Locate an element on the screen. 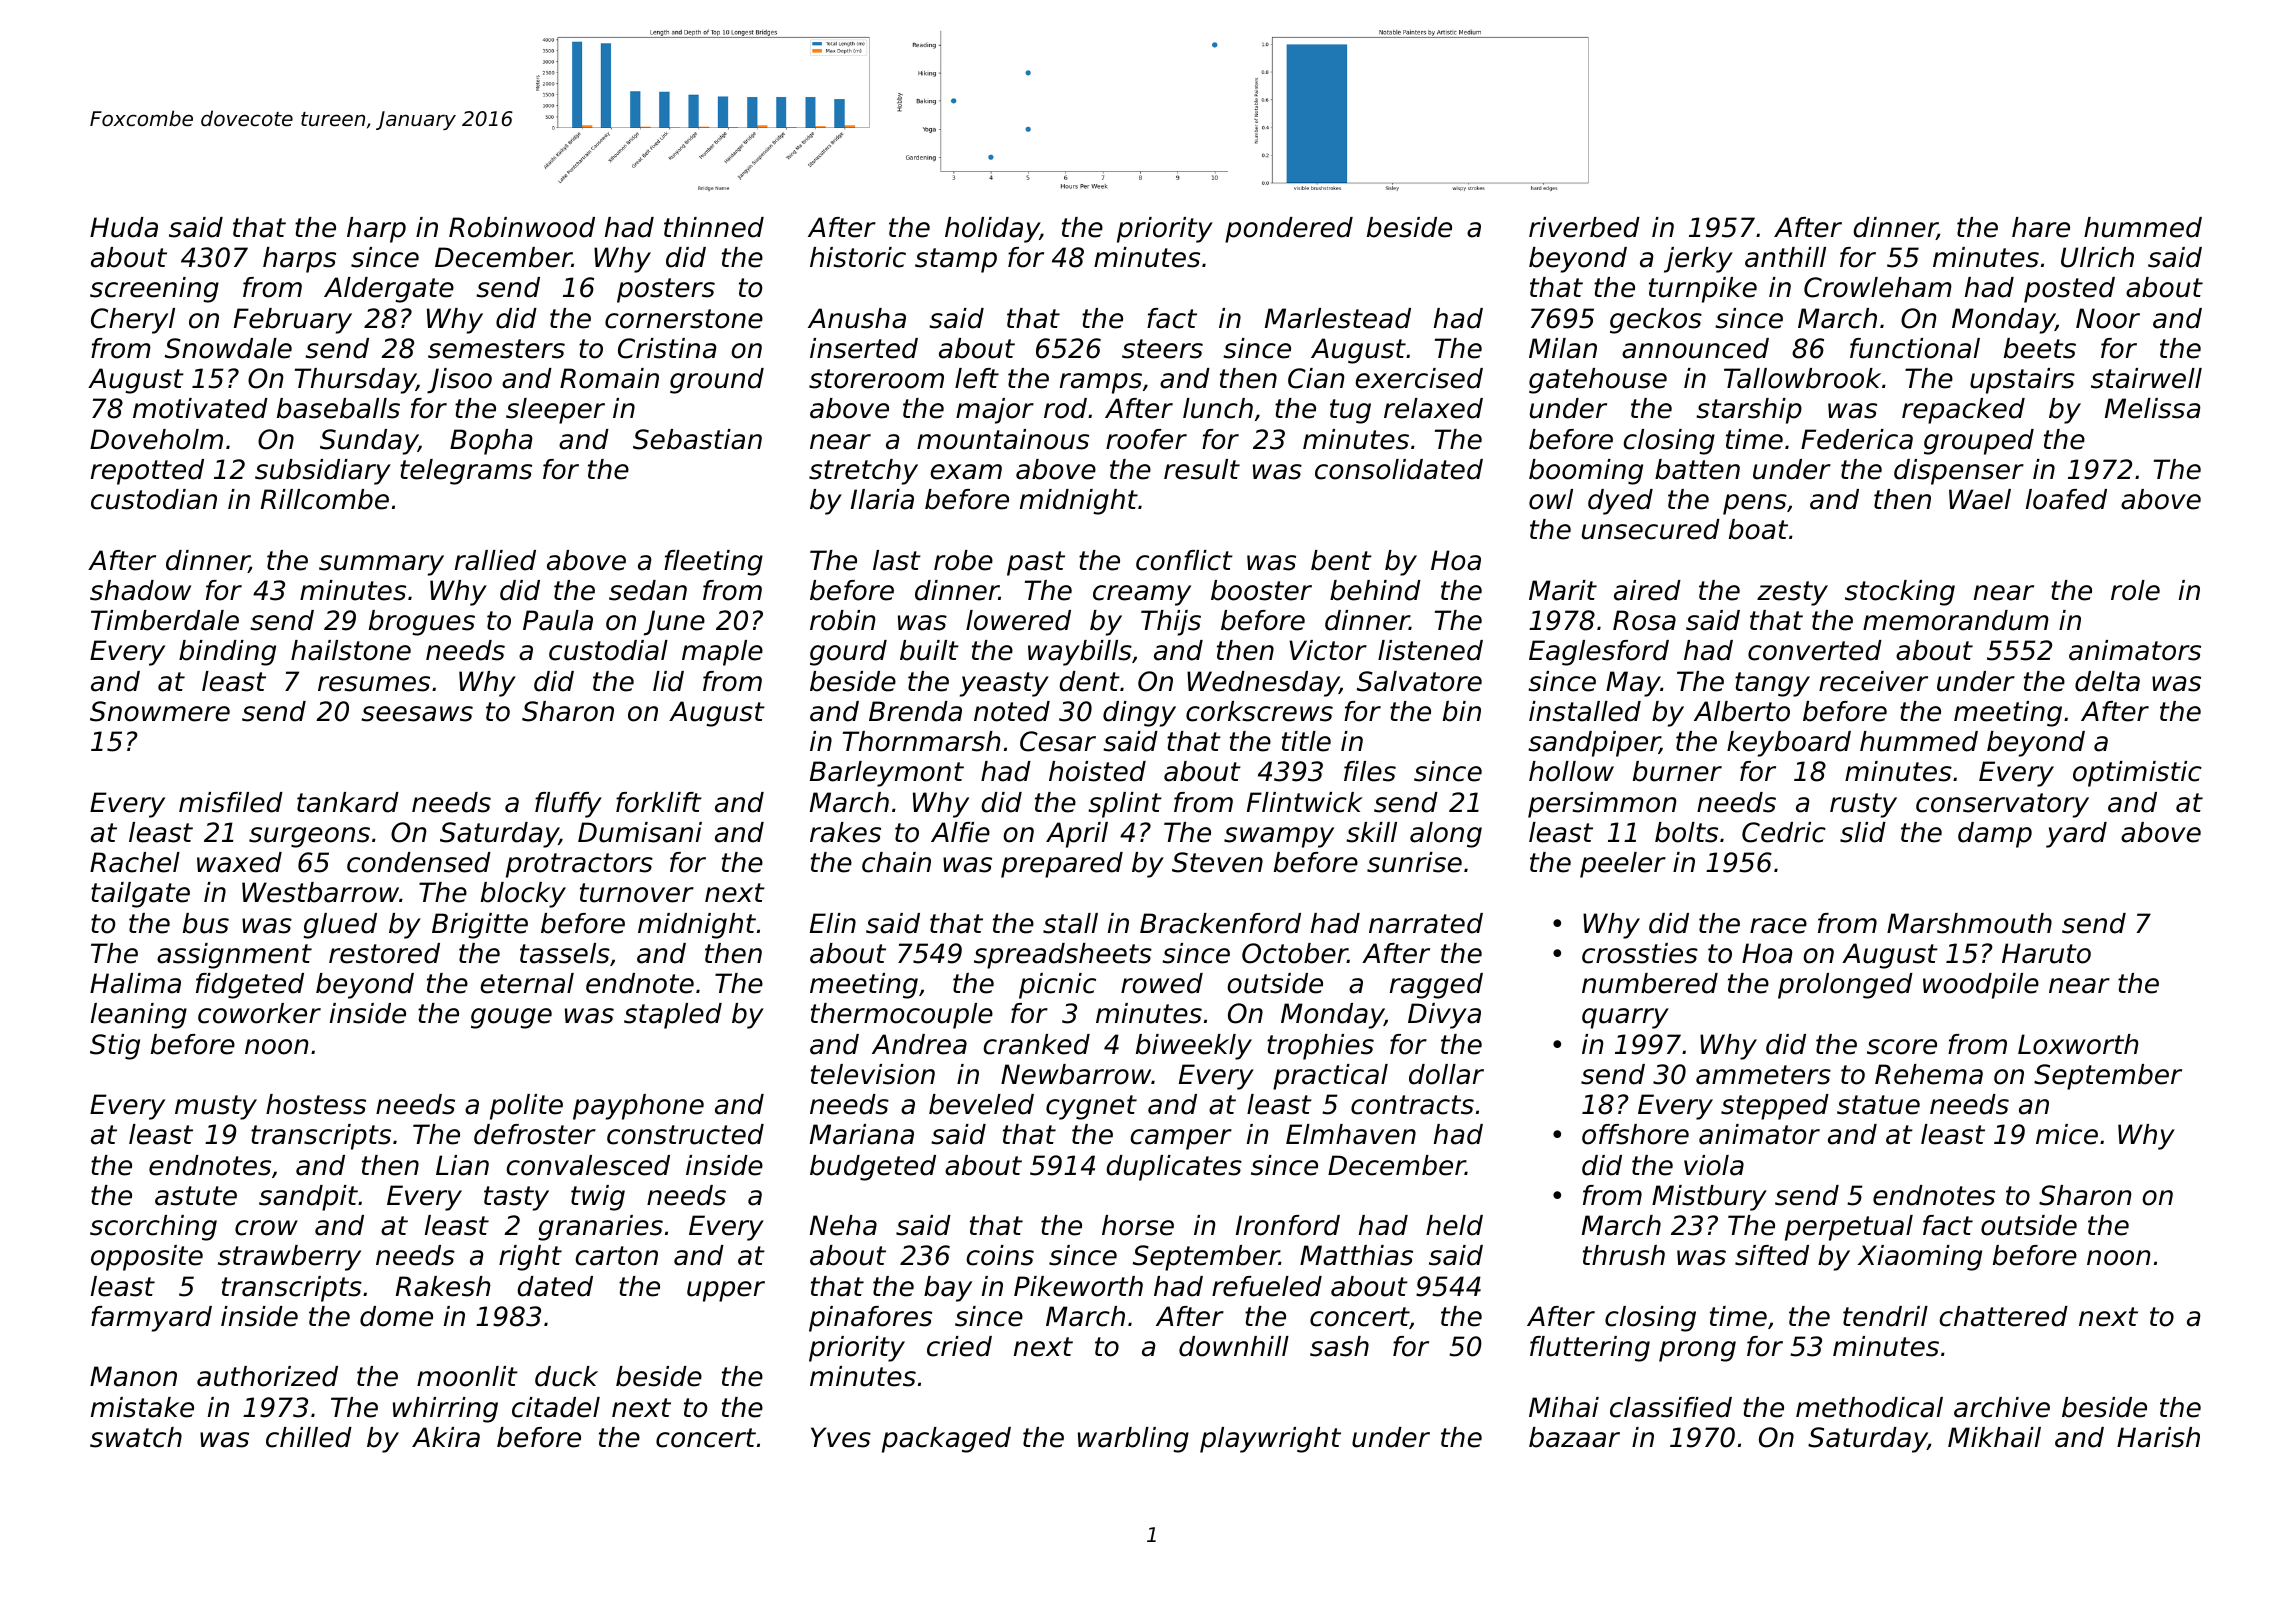 This screenshot has height=1620, width=2292. grouped is located at coordinates (1979, 442).
